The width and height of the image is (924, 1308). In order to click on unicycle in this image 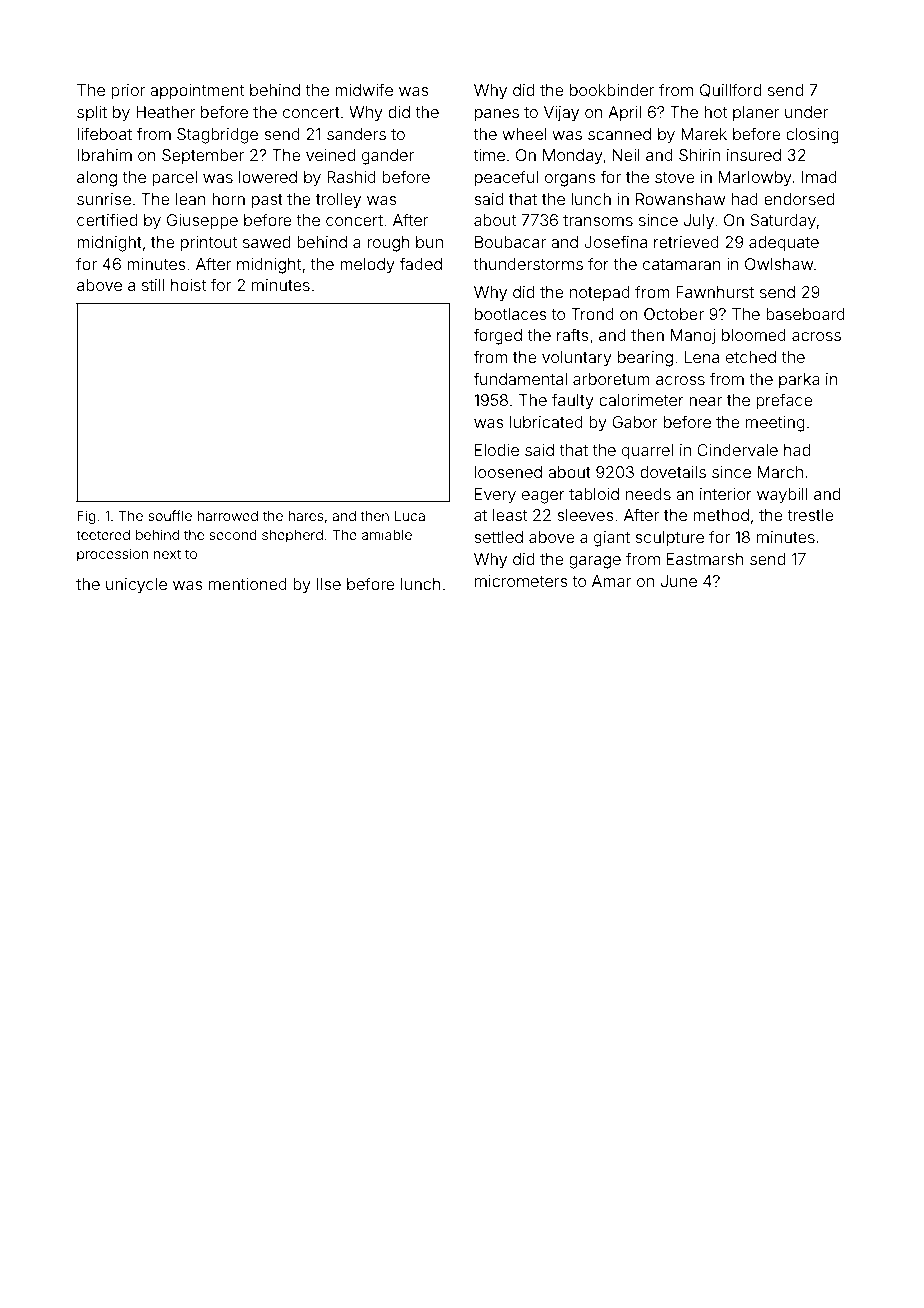, I will do `click(136, 586)`.
